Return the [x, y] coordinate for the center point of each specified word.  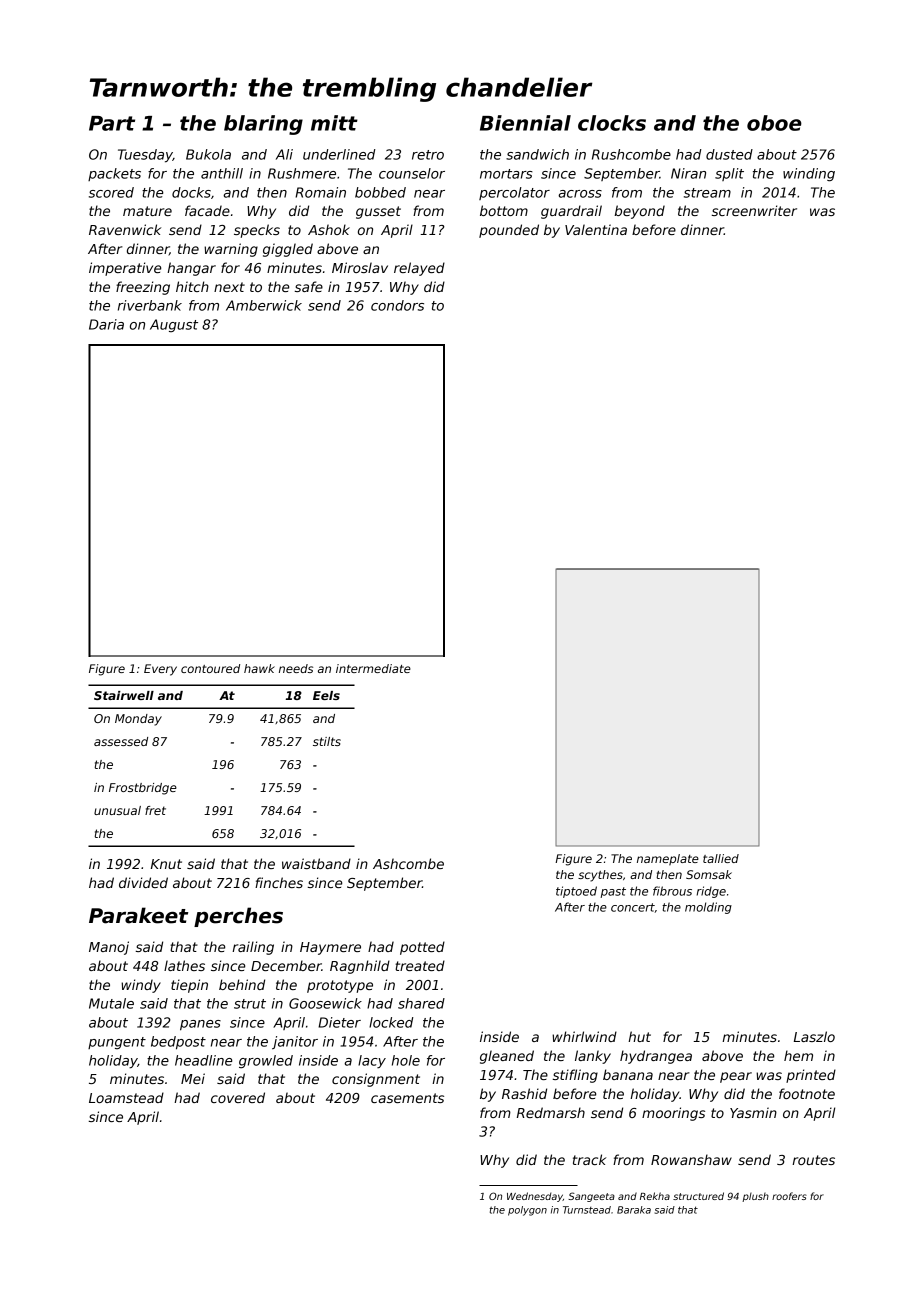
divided [143, 882]
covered [238, 1097]
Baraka [634, 1210]
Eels [326, 695]
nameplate [668, 860]
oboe [774, 123]
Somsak [709, 874]
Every [160, 670]
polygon [527, 1211]
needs [296, 668]
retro [428, 155]
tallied [721, 858]
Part [112, 123]
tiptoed [576, 892]
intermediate [373, 668]
